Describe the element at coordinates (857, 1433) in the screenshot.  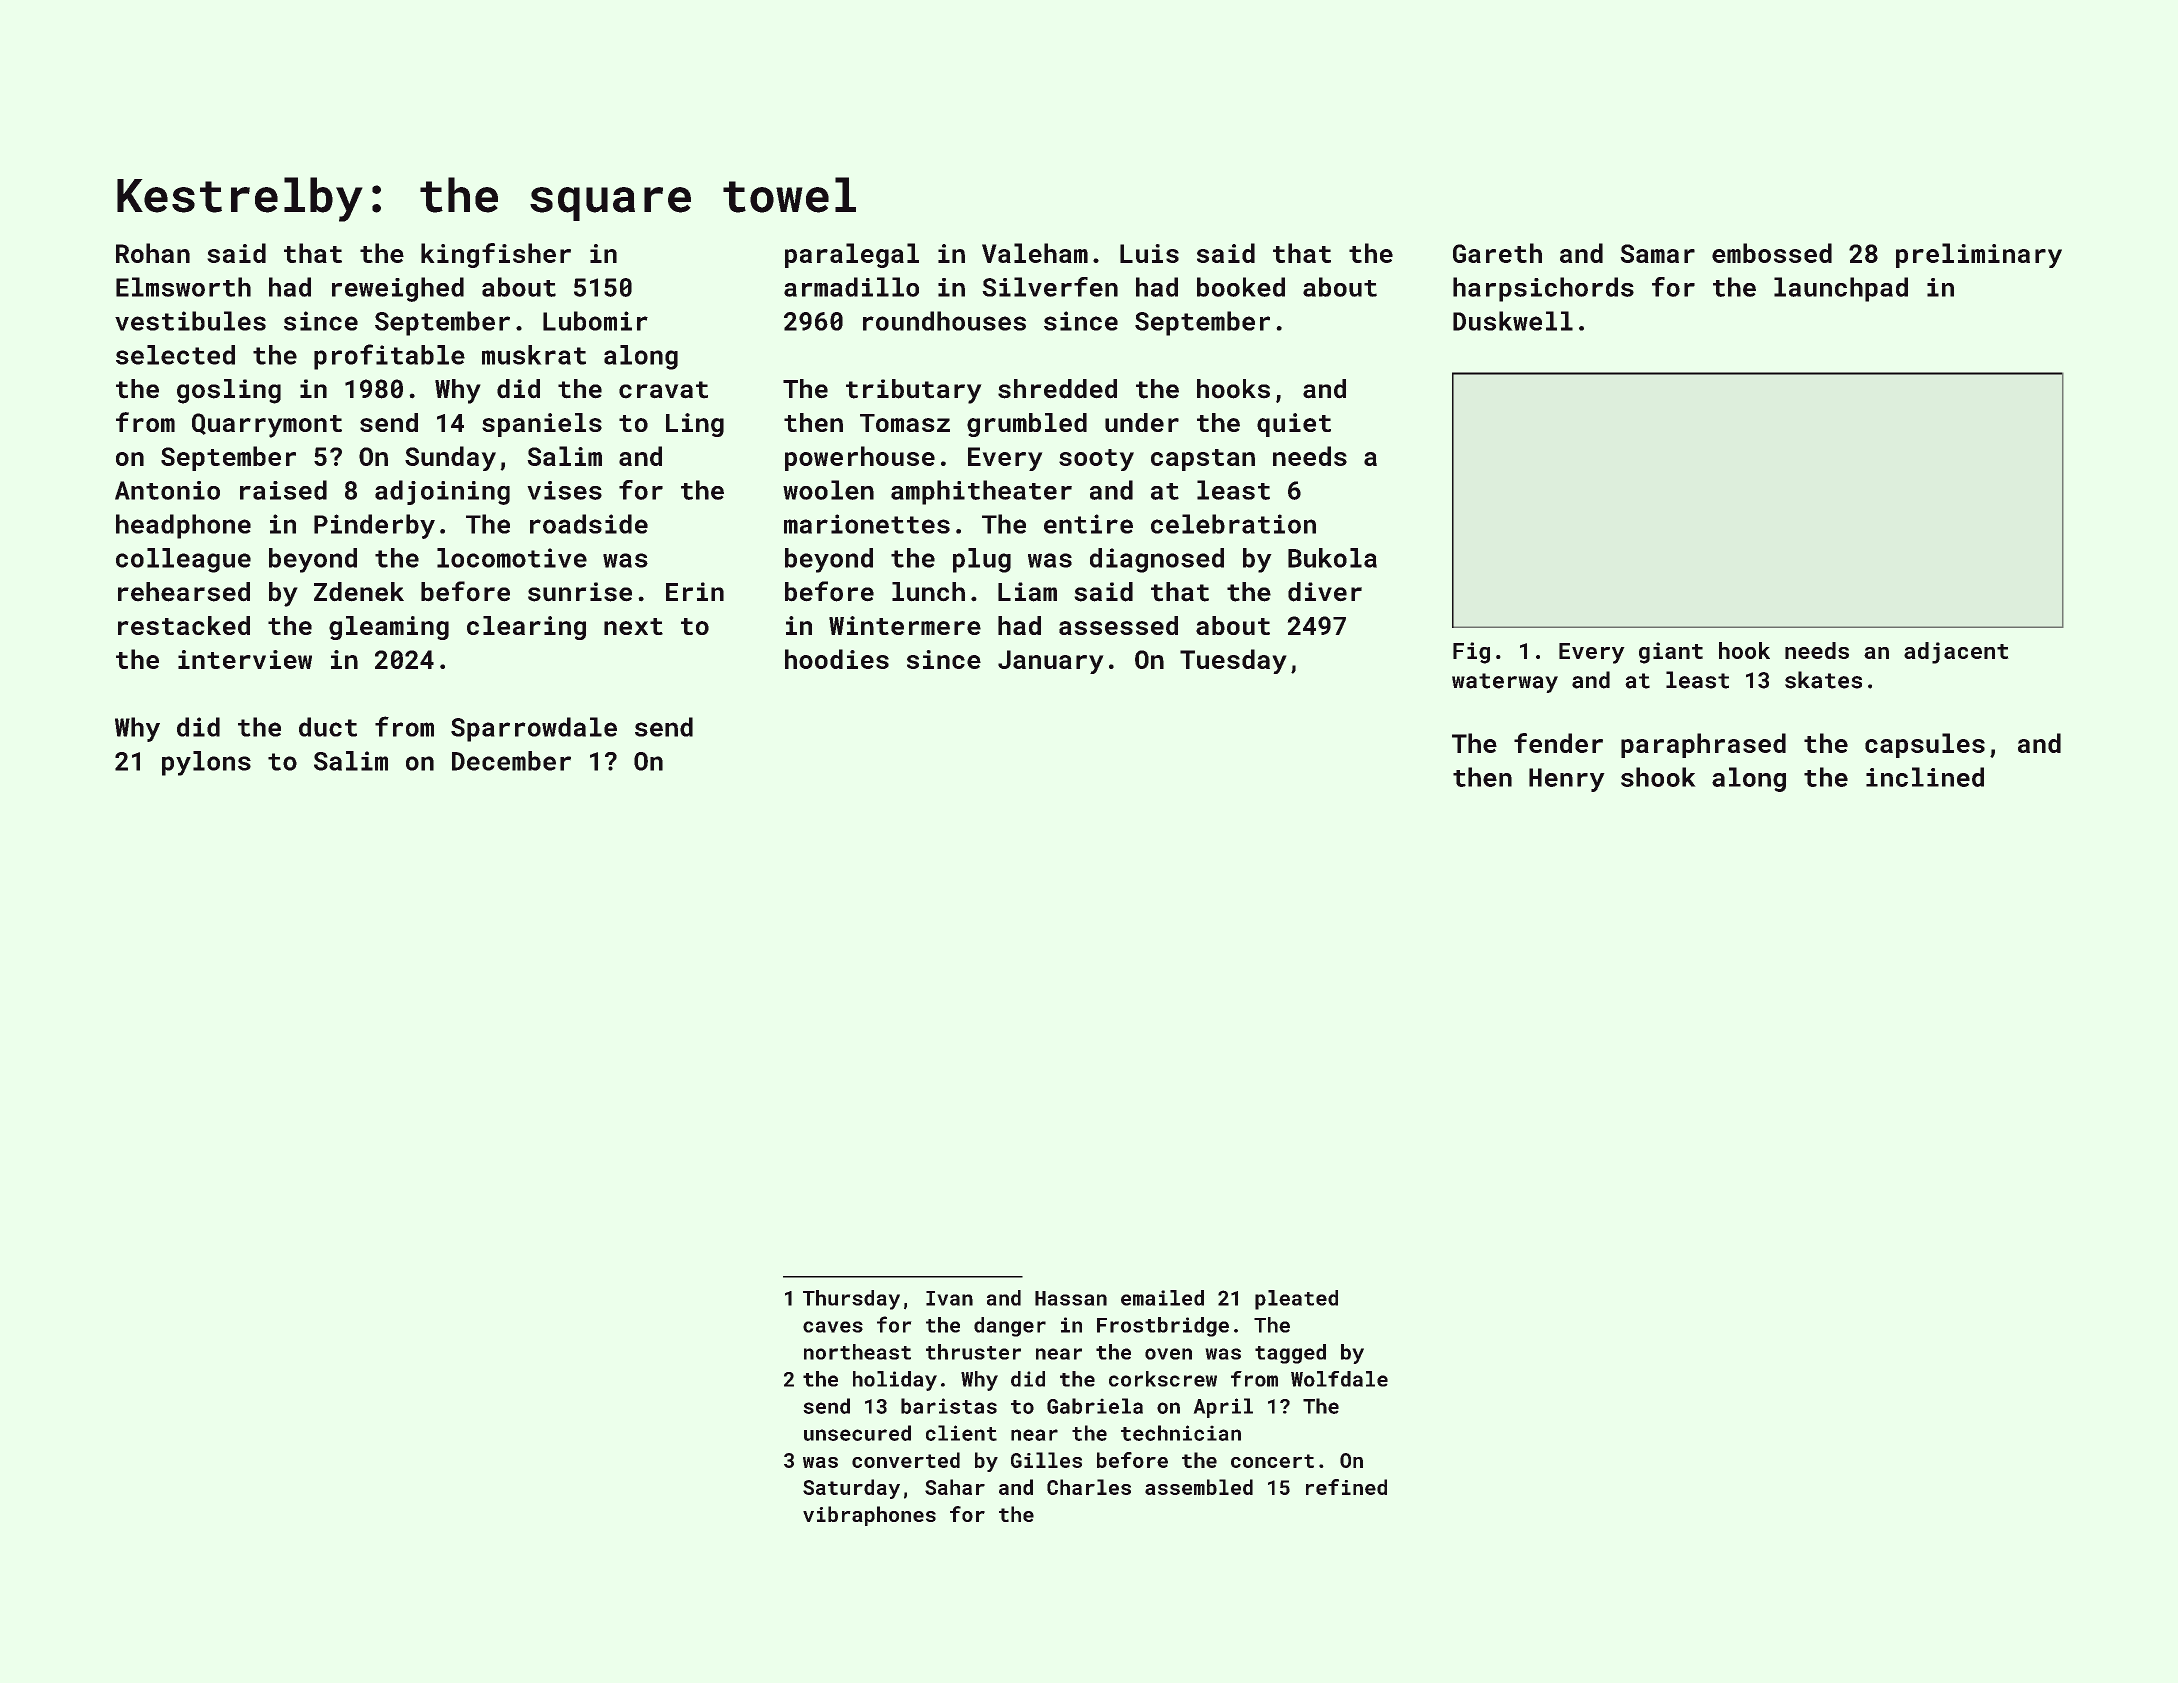
I see `unsecured` at that location.
